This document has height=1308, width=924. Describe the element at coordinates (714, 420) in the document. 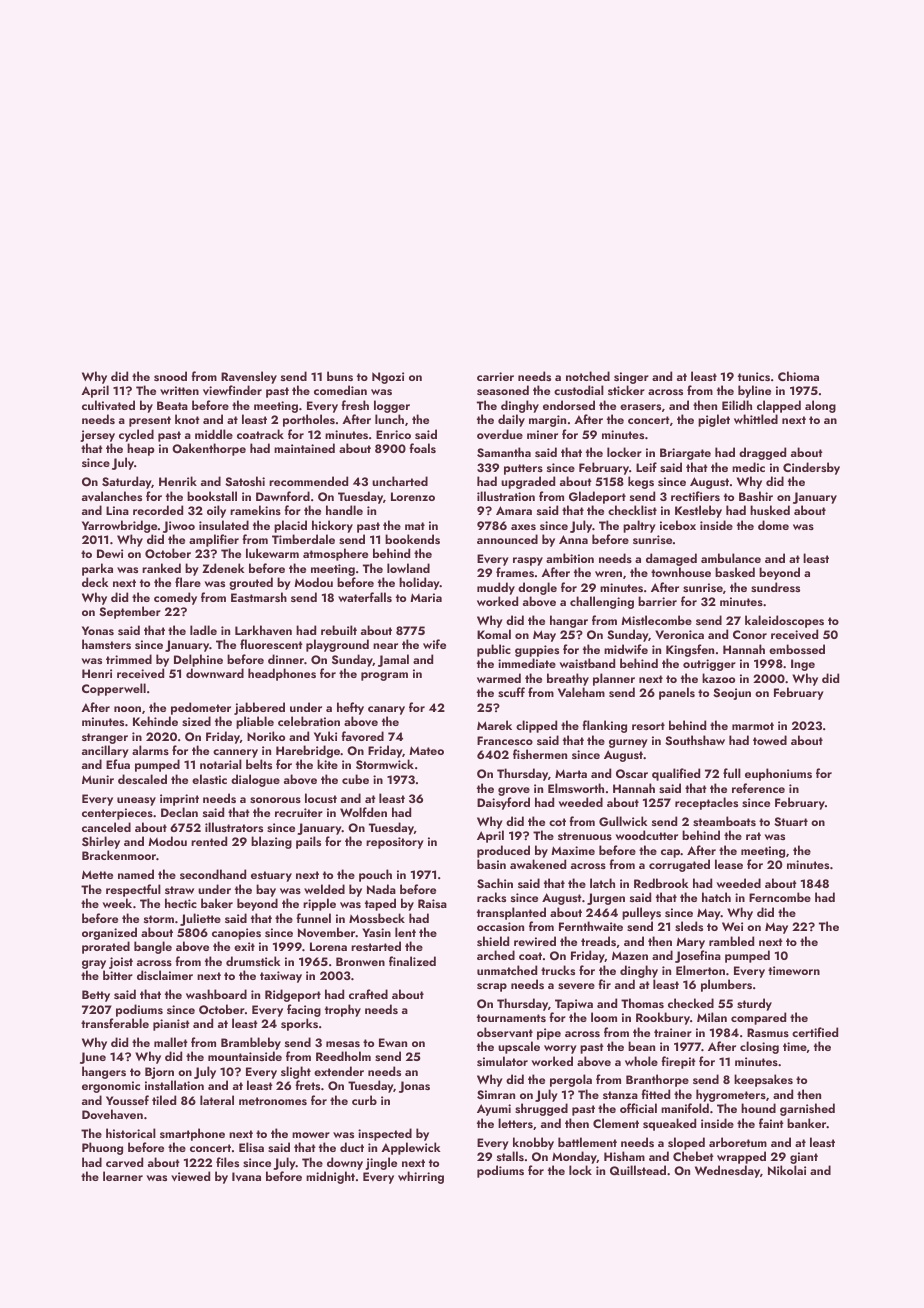

I see `piglet` at that location.
